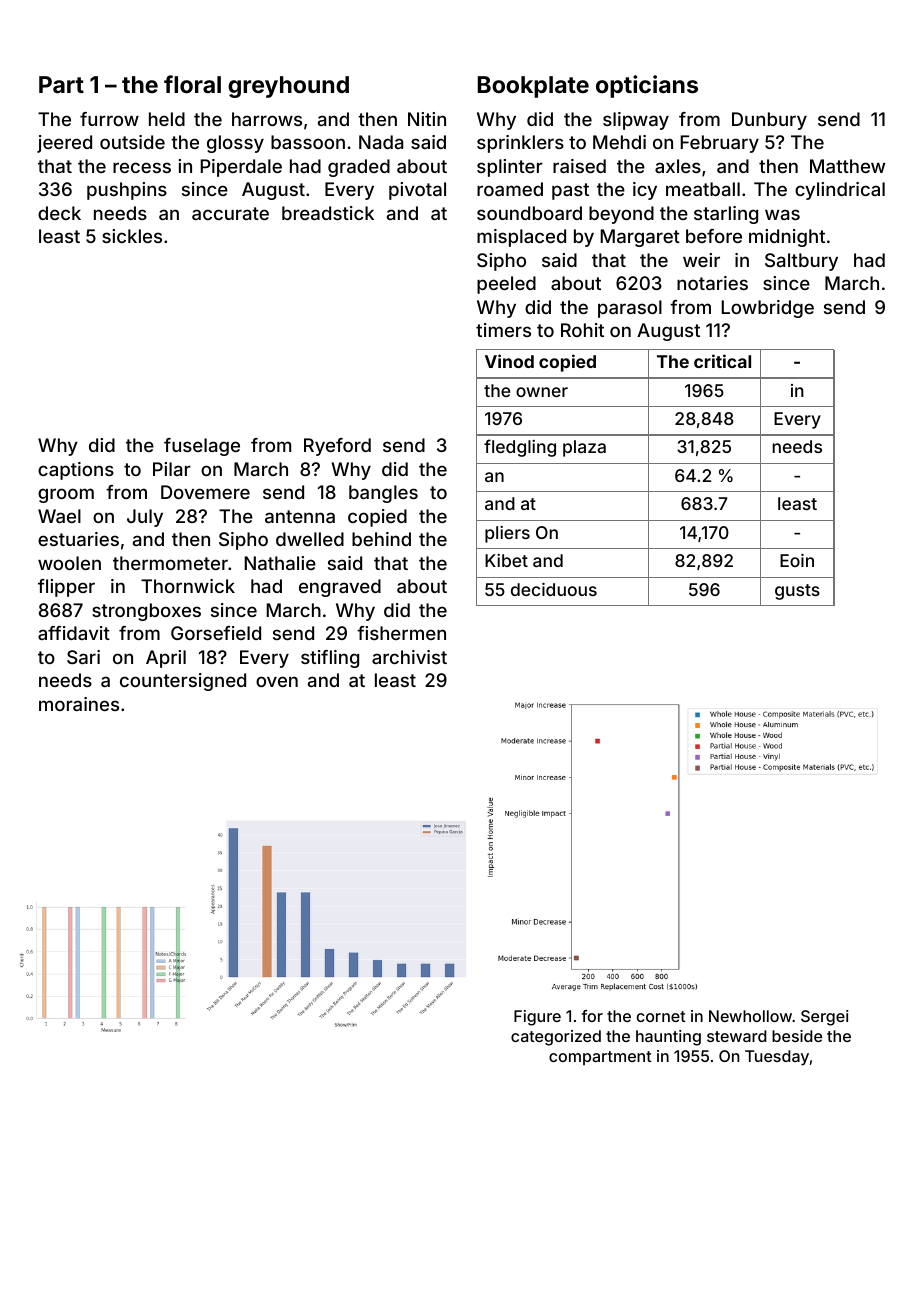 This document has height=1308, width=924. Describe the element at coordinates (824, 1018) in the document. I see `Sergei` at that location.
